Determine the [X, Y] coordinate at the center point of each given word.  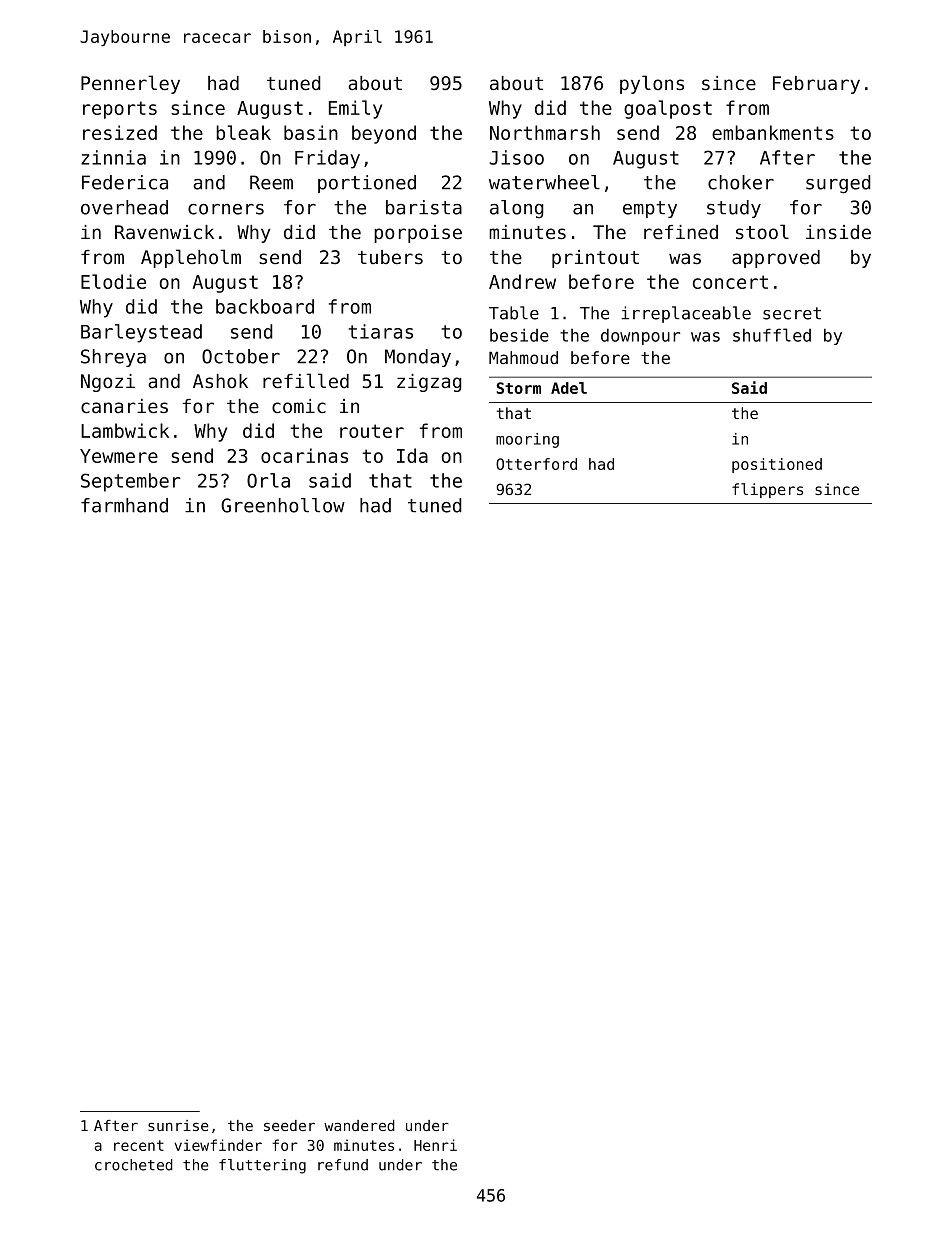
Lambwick [125, 430]
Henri [435, 1145]
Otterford [536, 464]
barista [424, 207]
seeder [289, 1125]
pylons [652, 84]
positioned [777, 465]
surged [838, 184]
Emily [355, 109]
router [372, 431]
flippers [767, 490]
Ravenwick [164, 232]
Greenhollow [283, 505]
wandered [359, 1125]
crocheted [134, 1165]
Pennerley [130, 84]
